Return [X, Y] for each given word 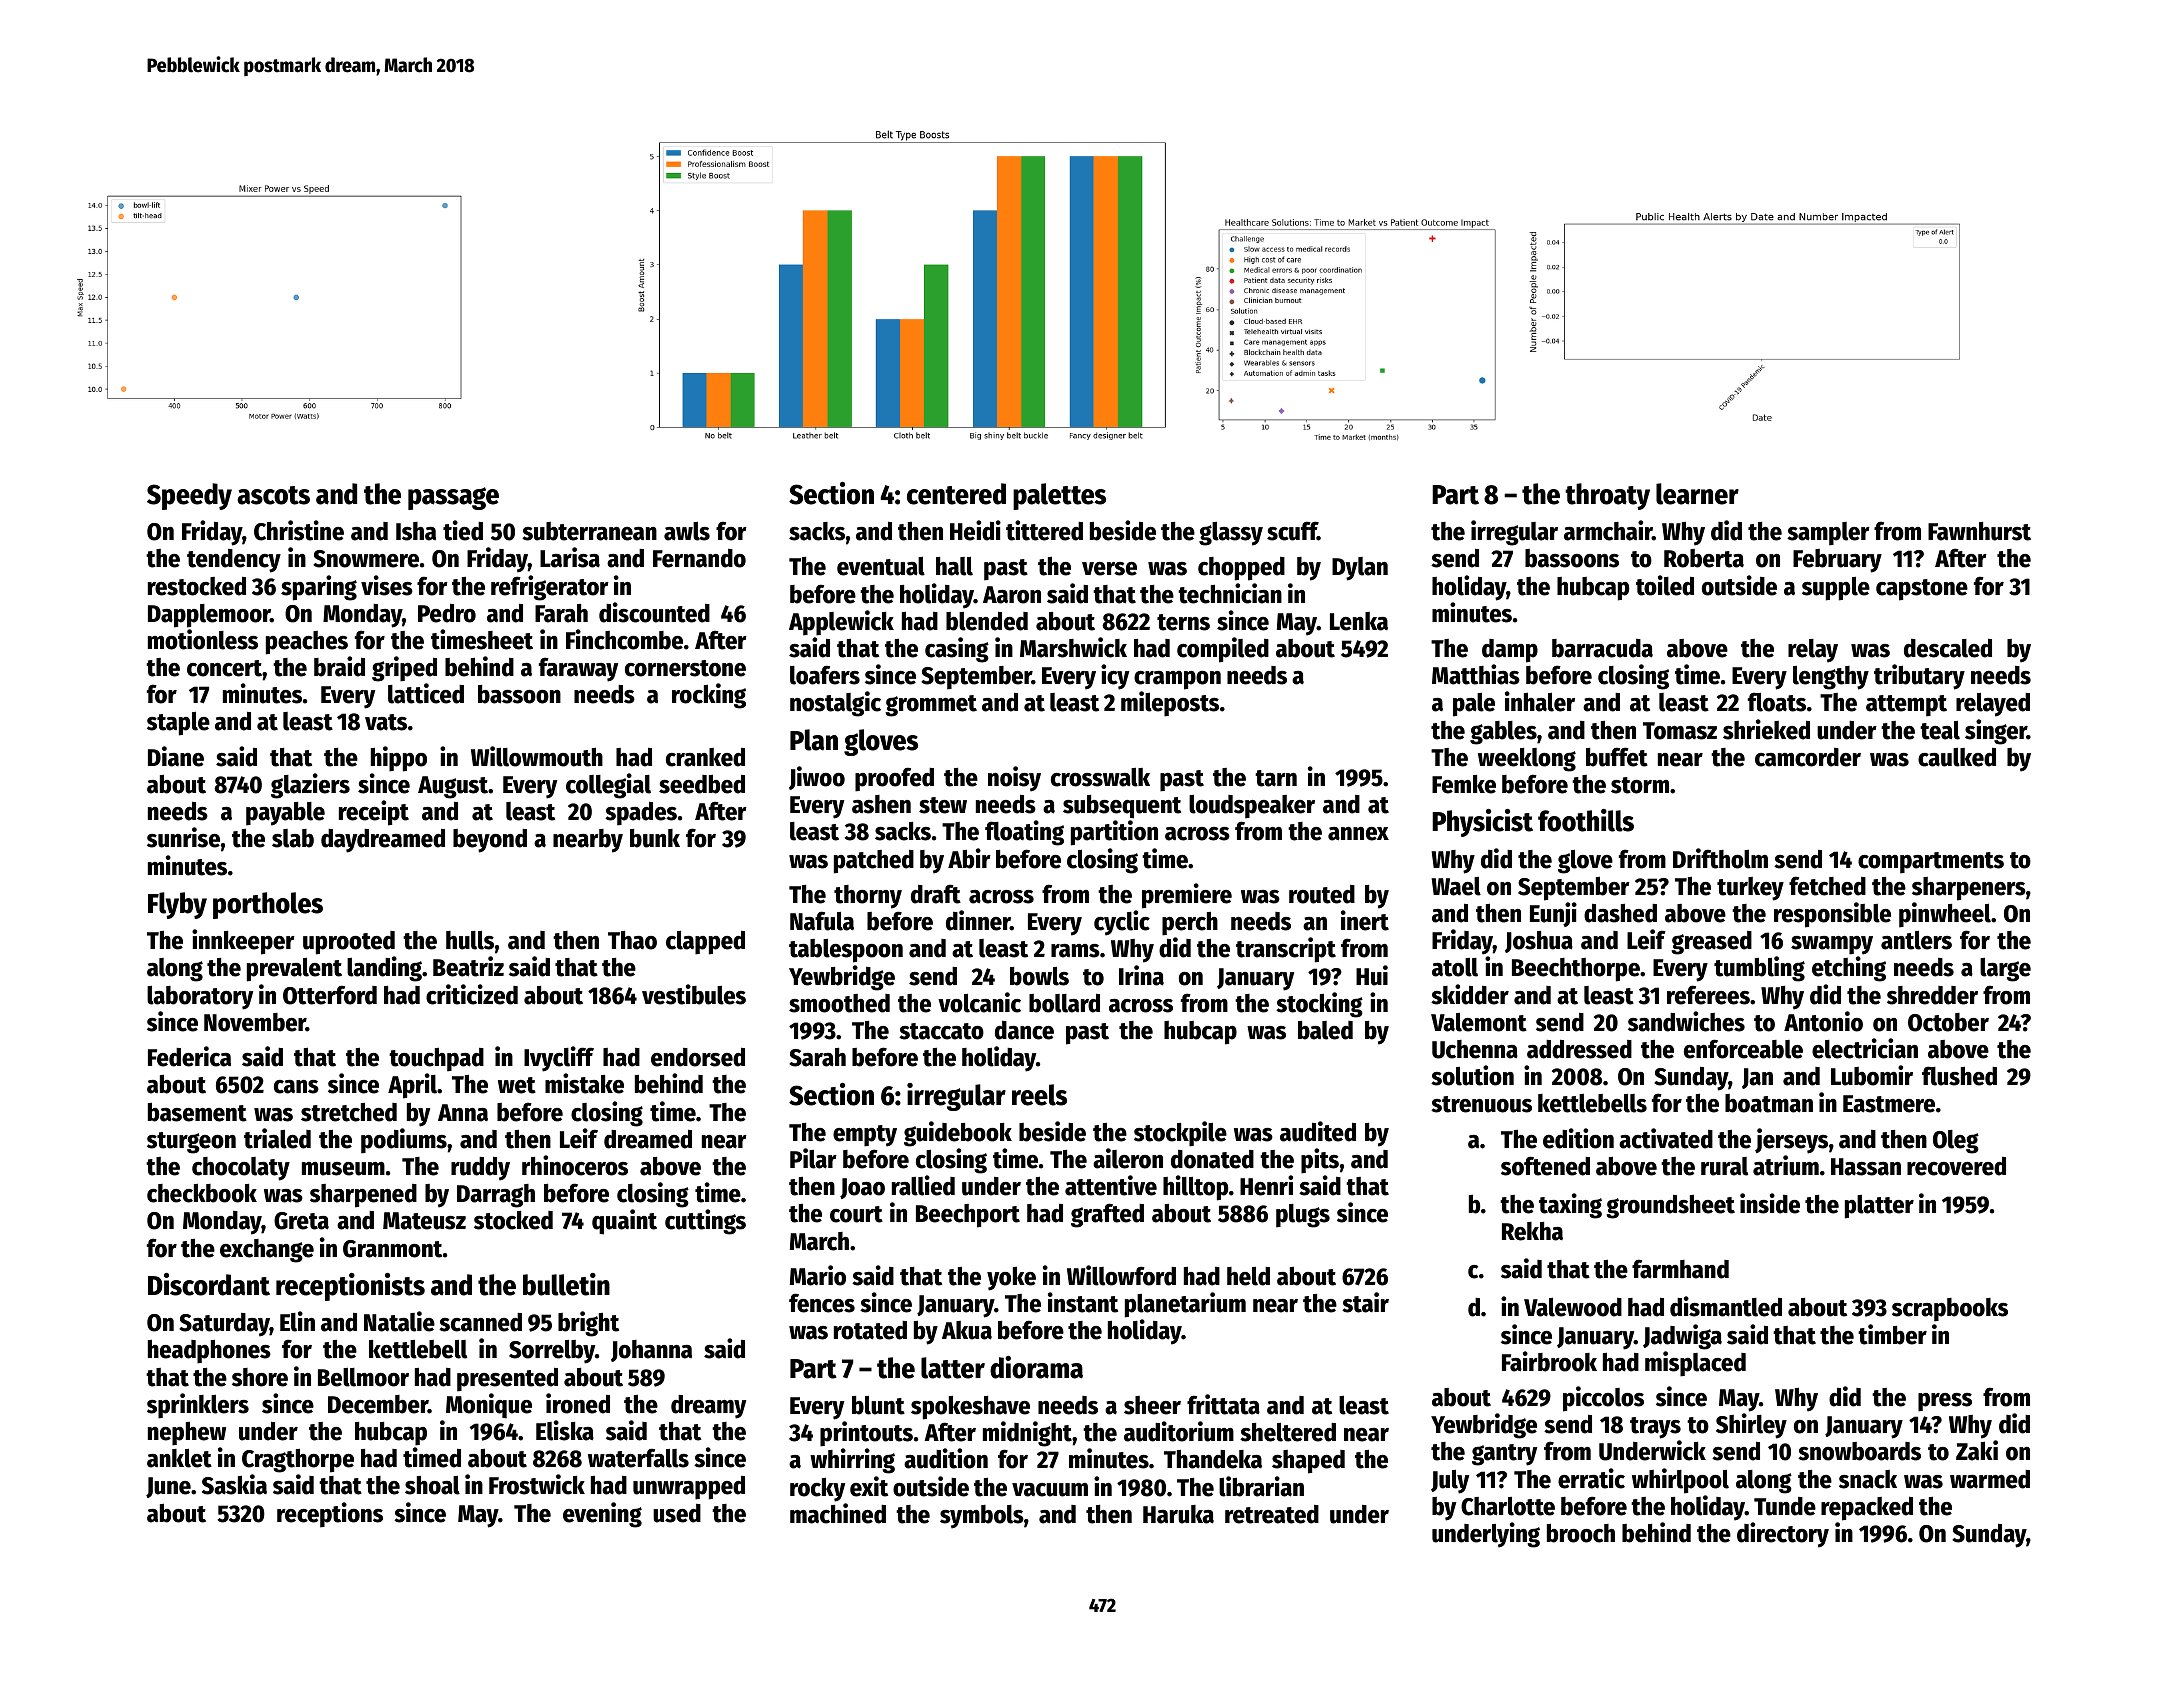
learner [1697, 494]
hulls [470, 940]
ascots [273, 495]
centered [956, 494]
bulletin [566, 1284]
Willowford [1121, 1275]
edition [1578, 1138]
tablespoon [846, 951]
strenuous [1481, 1104]
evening [602, 1515]
